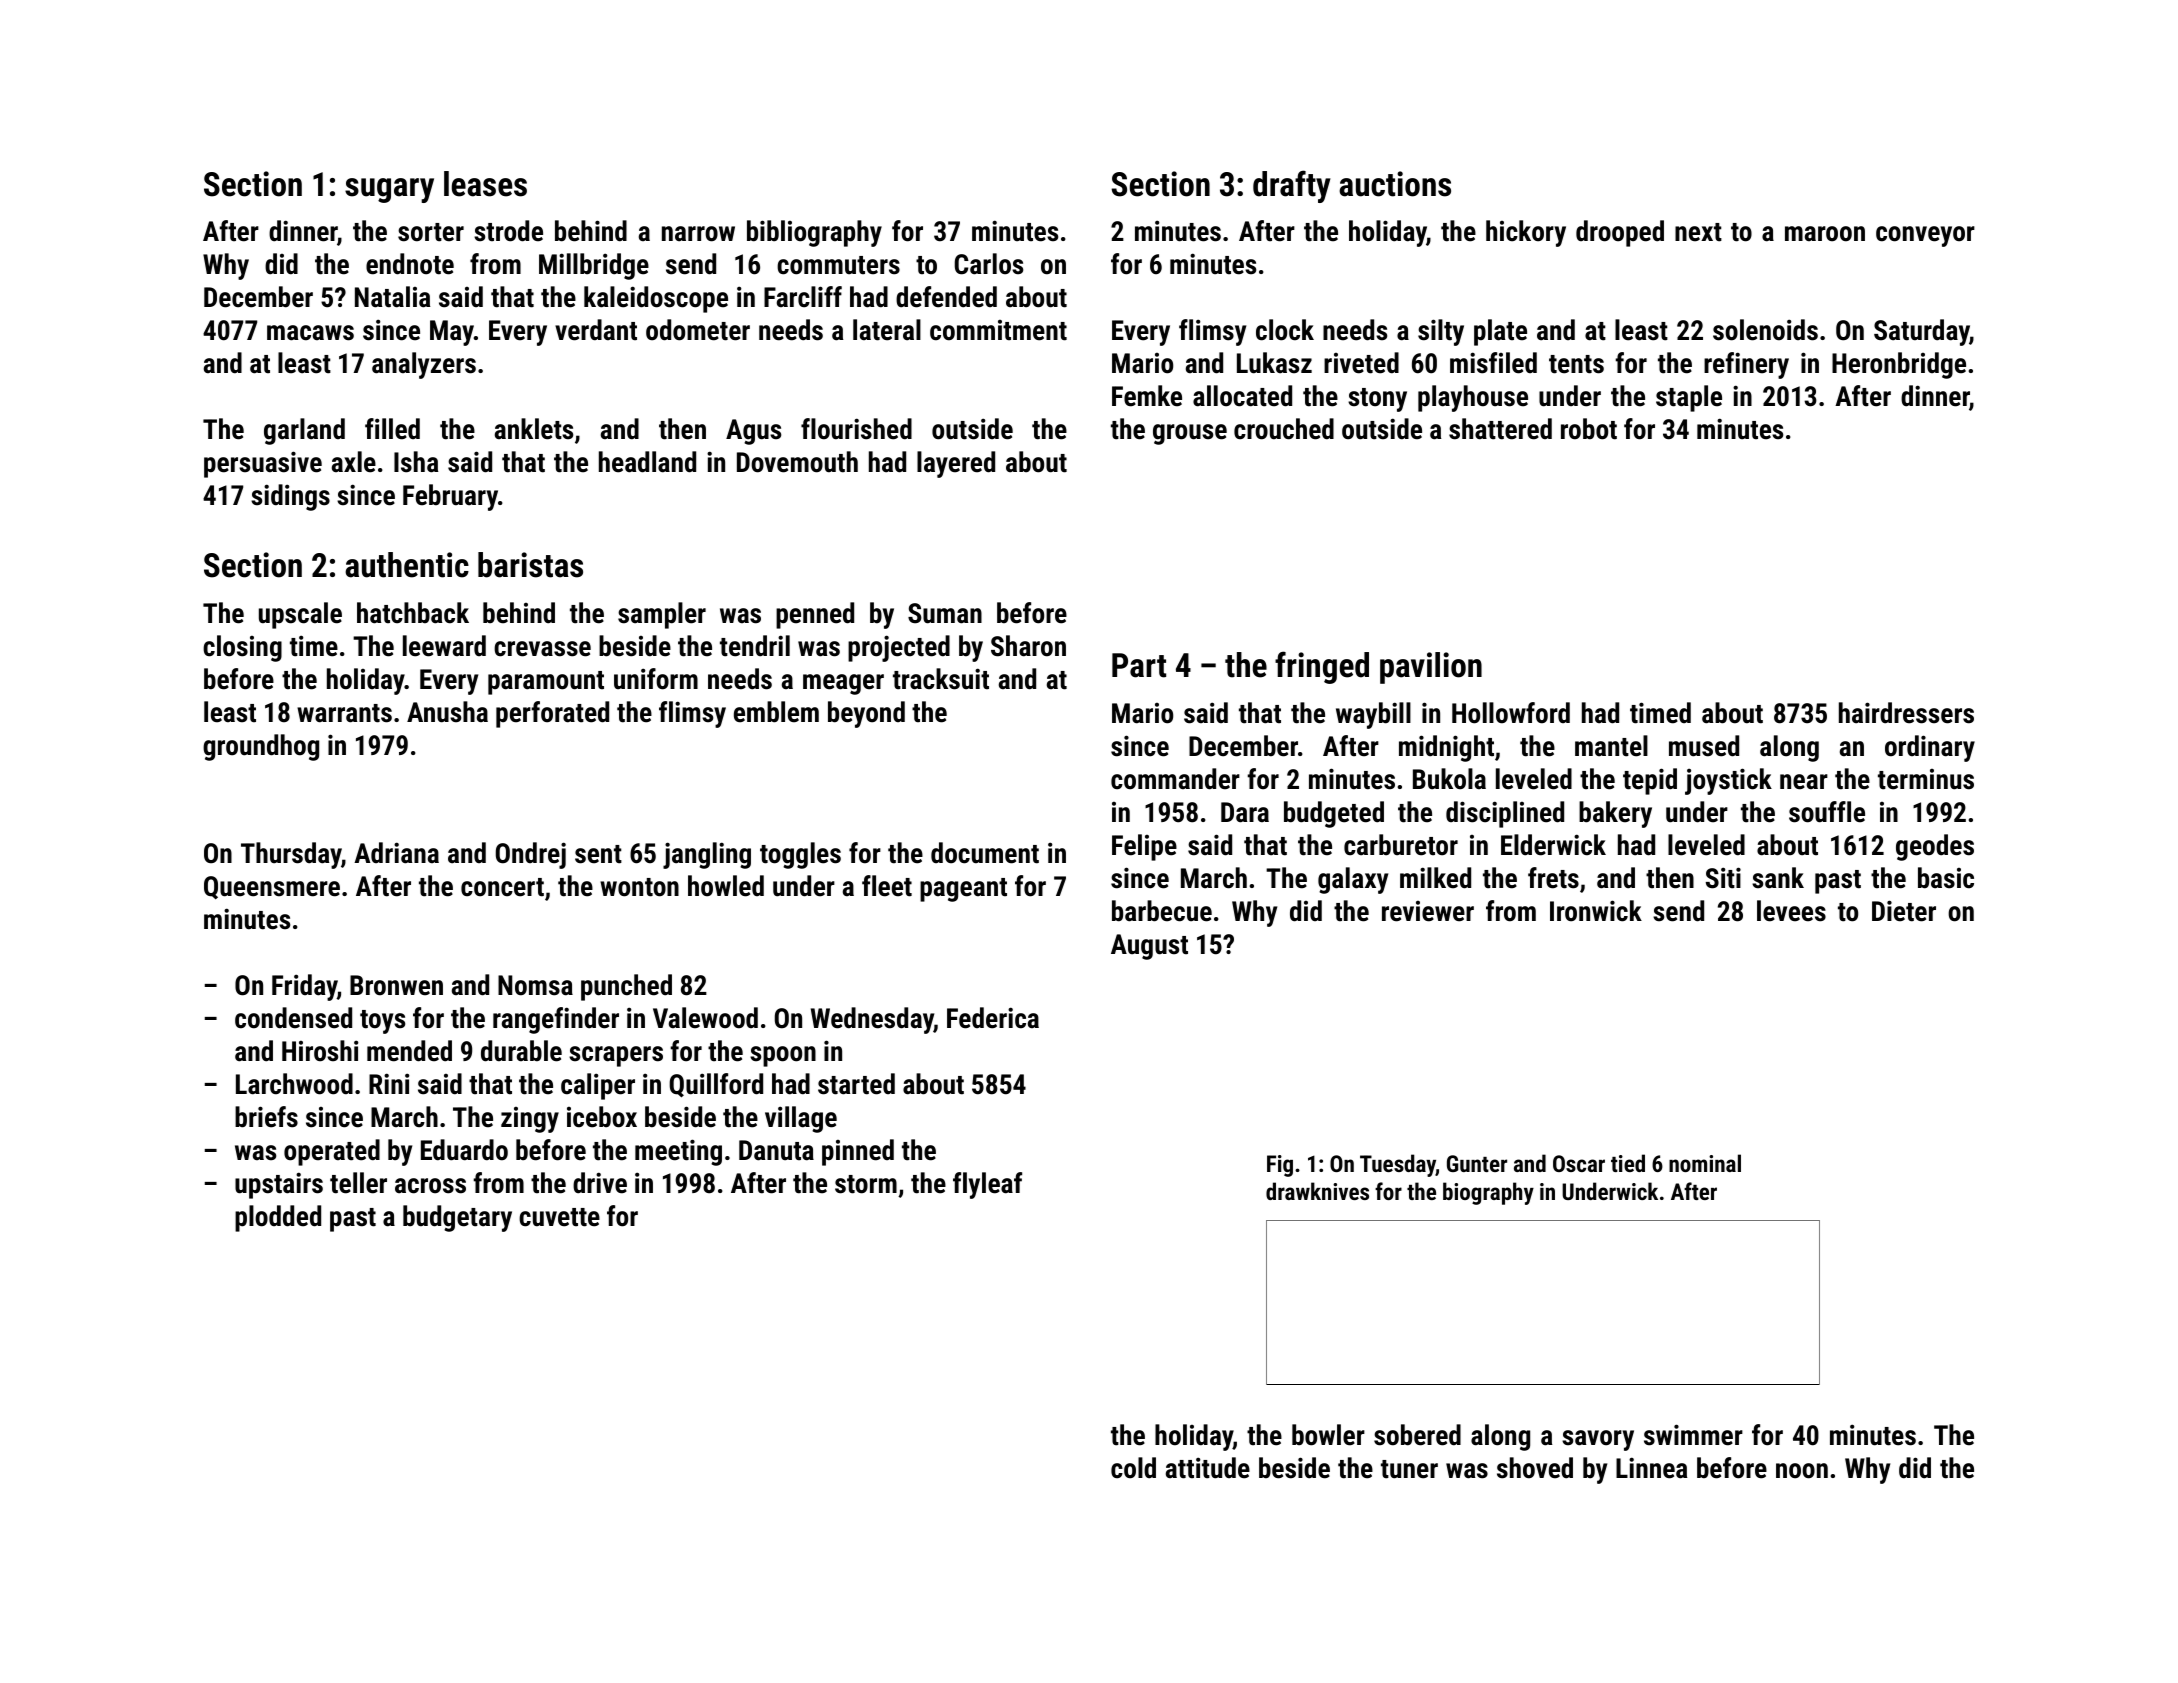 This image has width=2178, height=1683. I want to click on robot, so click(1589, 429).
